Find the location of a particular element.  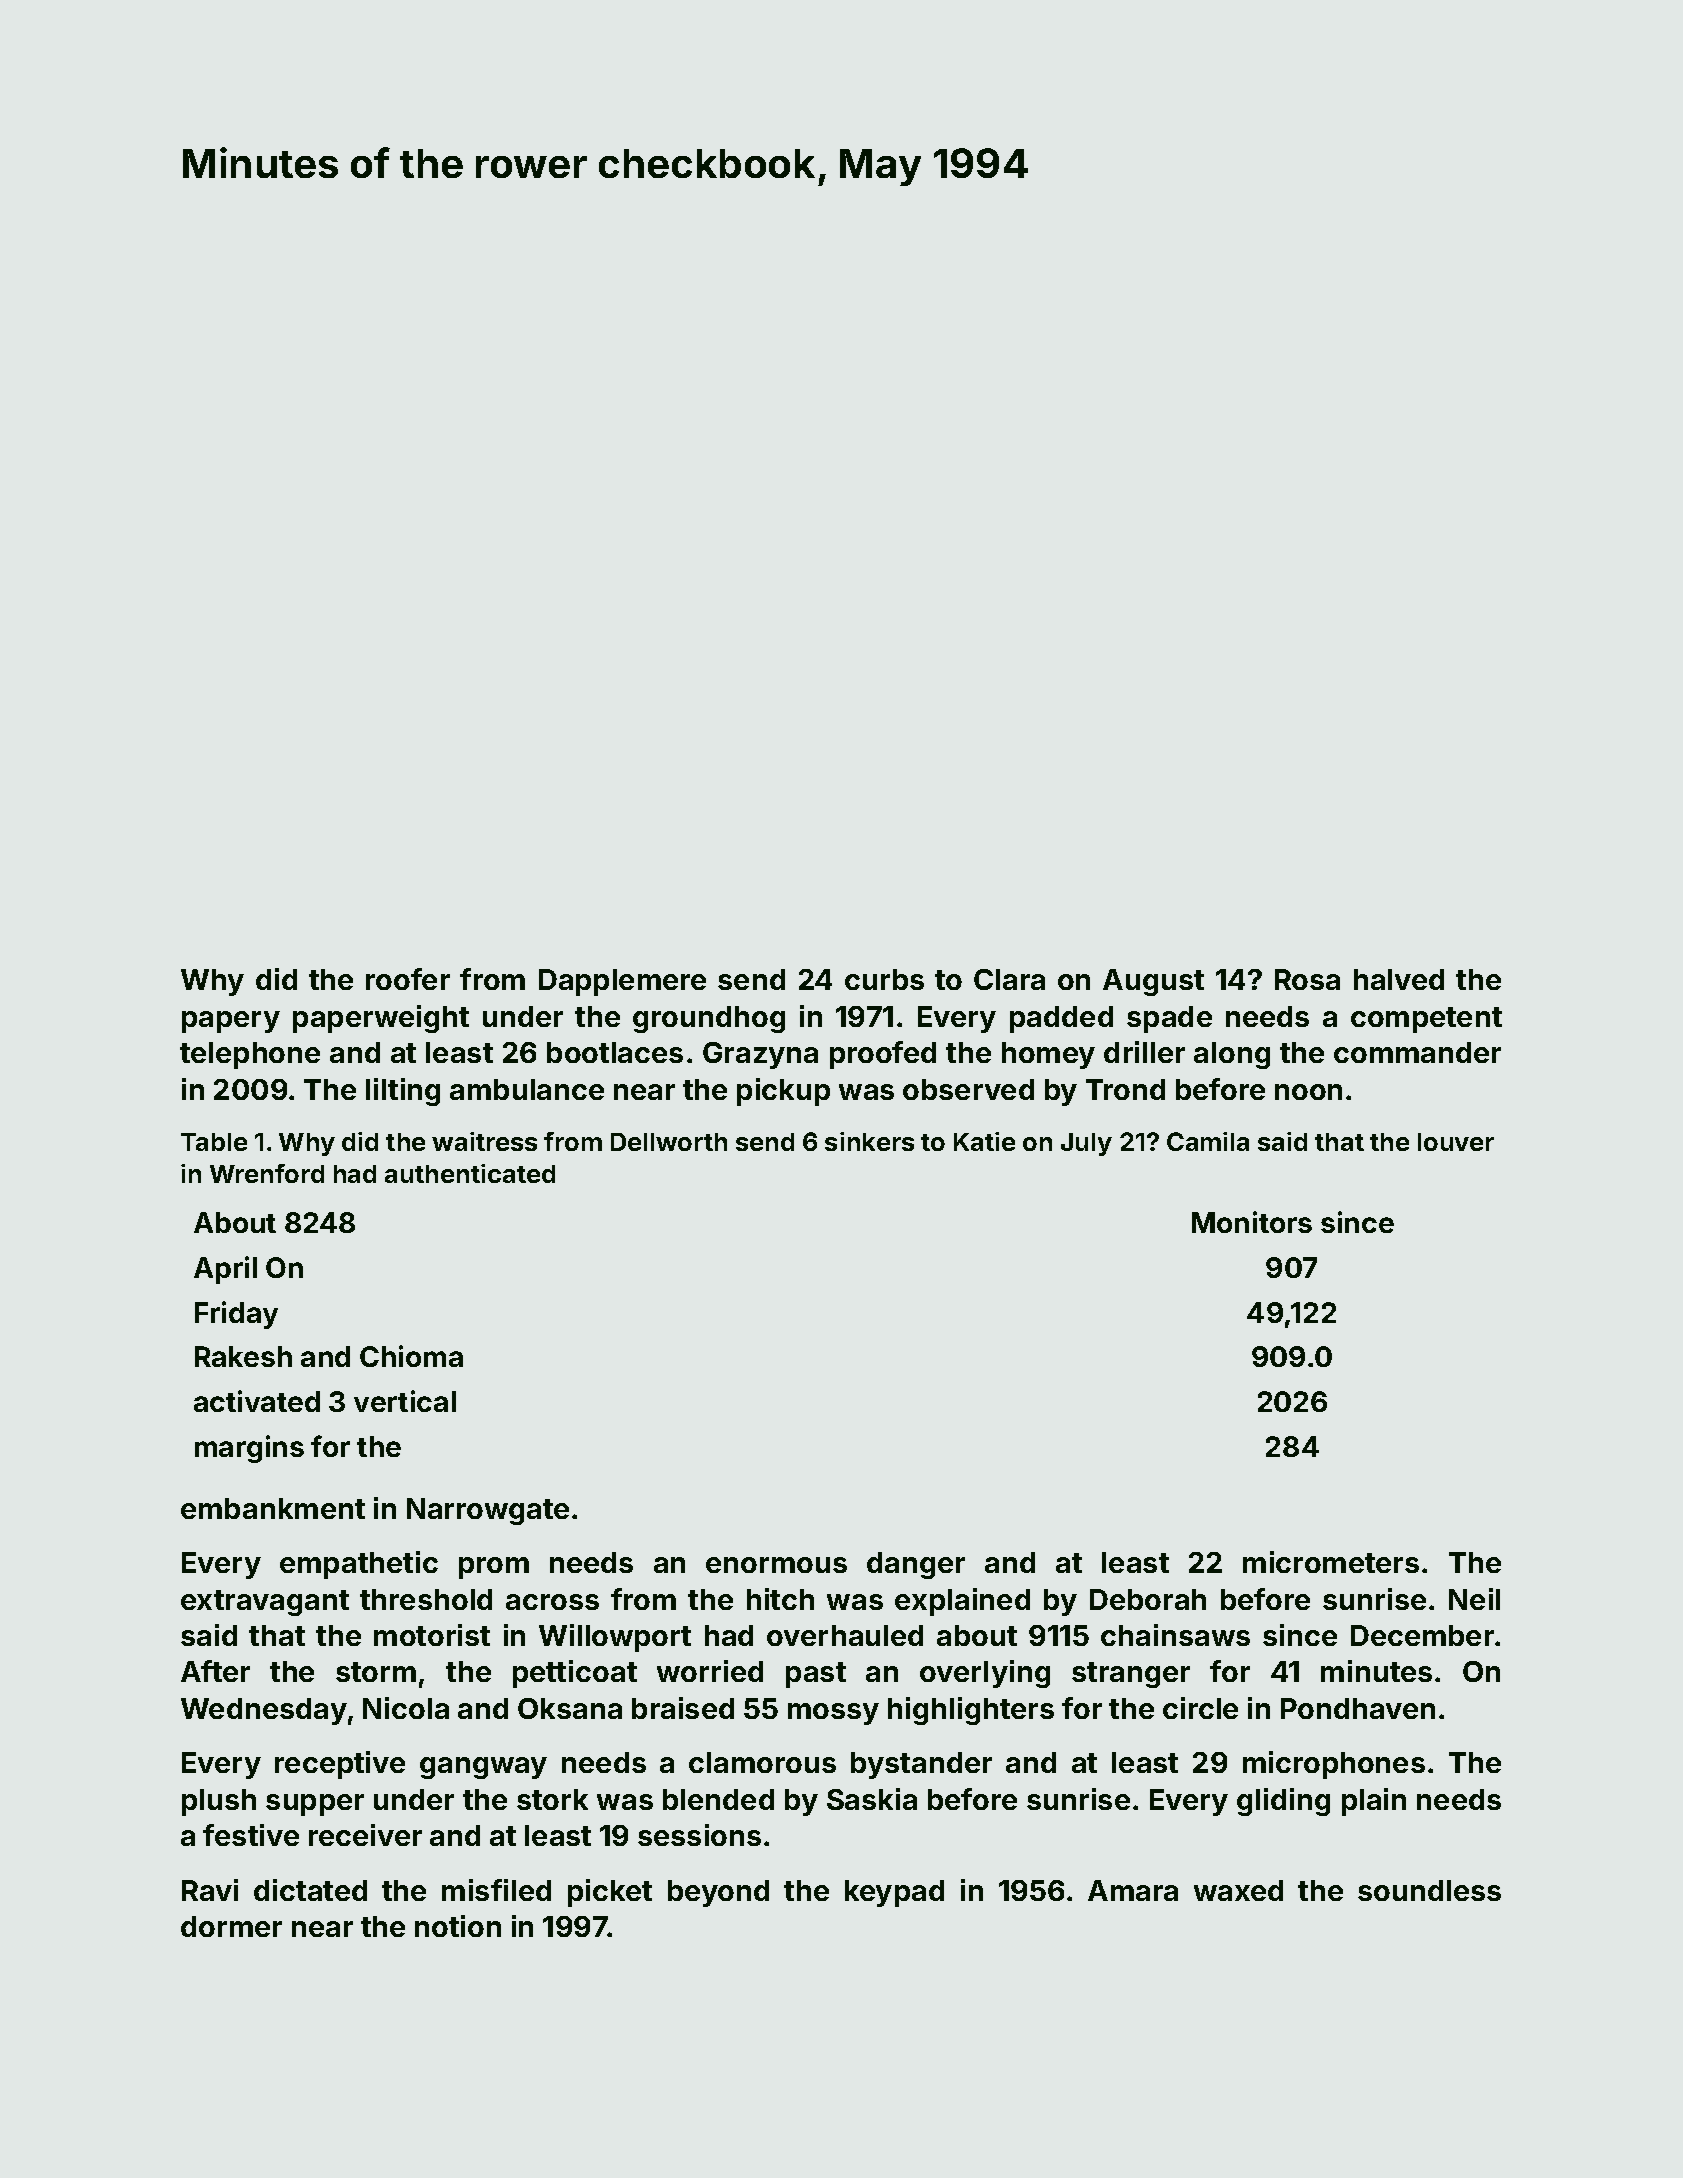

threshold is located at coordinates (426, 1599).
